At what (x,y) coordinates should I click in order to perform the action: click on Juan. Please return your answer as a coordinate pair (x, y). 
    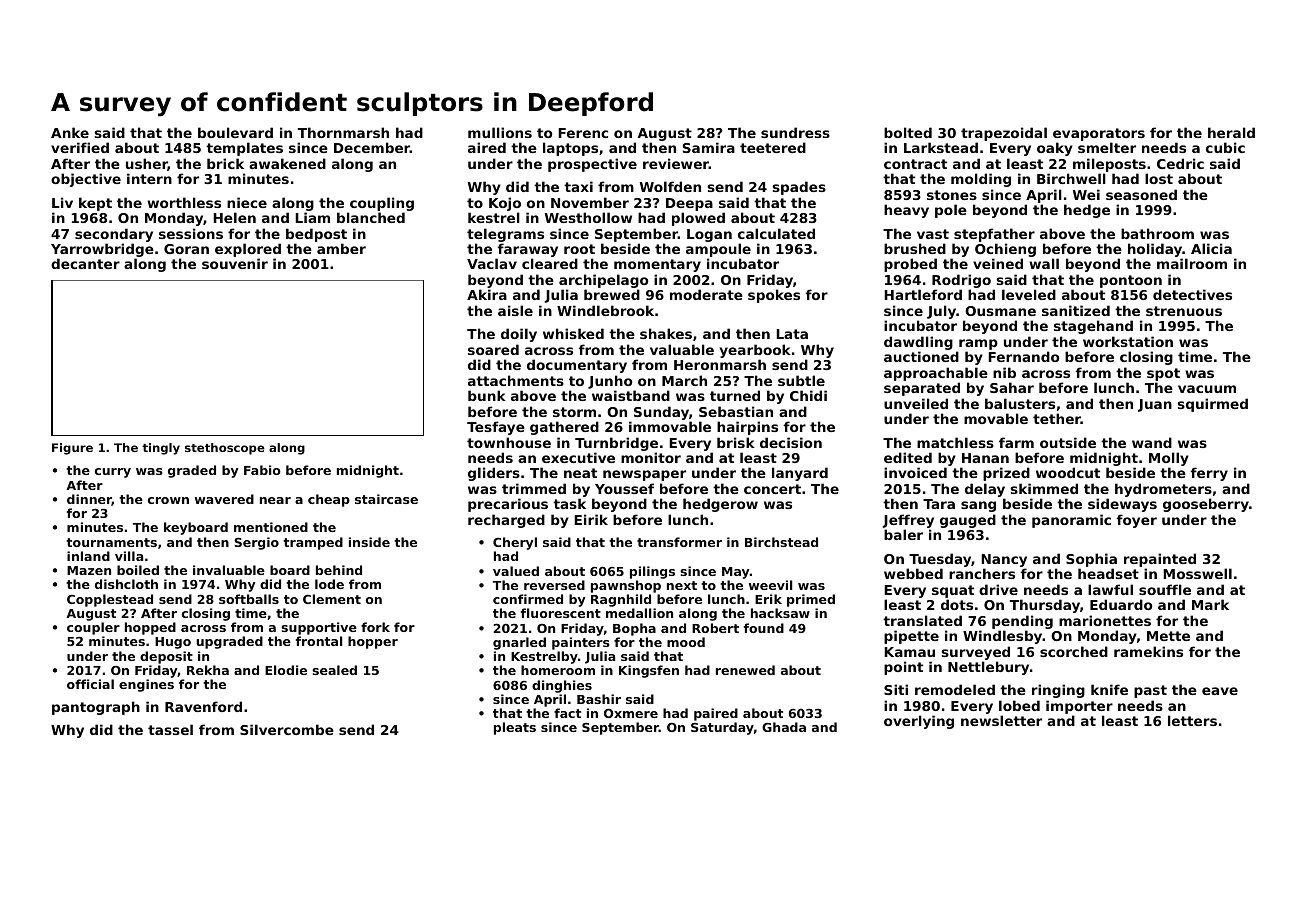
    Looking at the image, I should click on (1155, 405).
